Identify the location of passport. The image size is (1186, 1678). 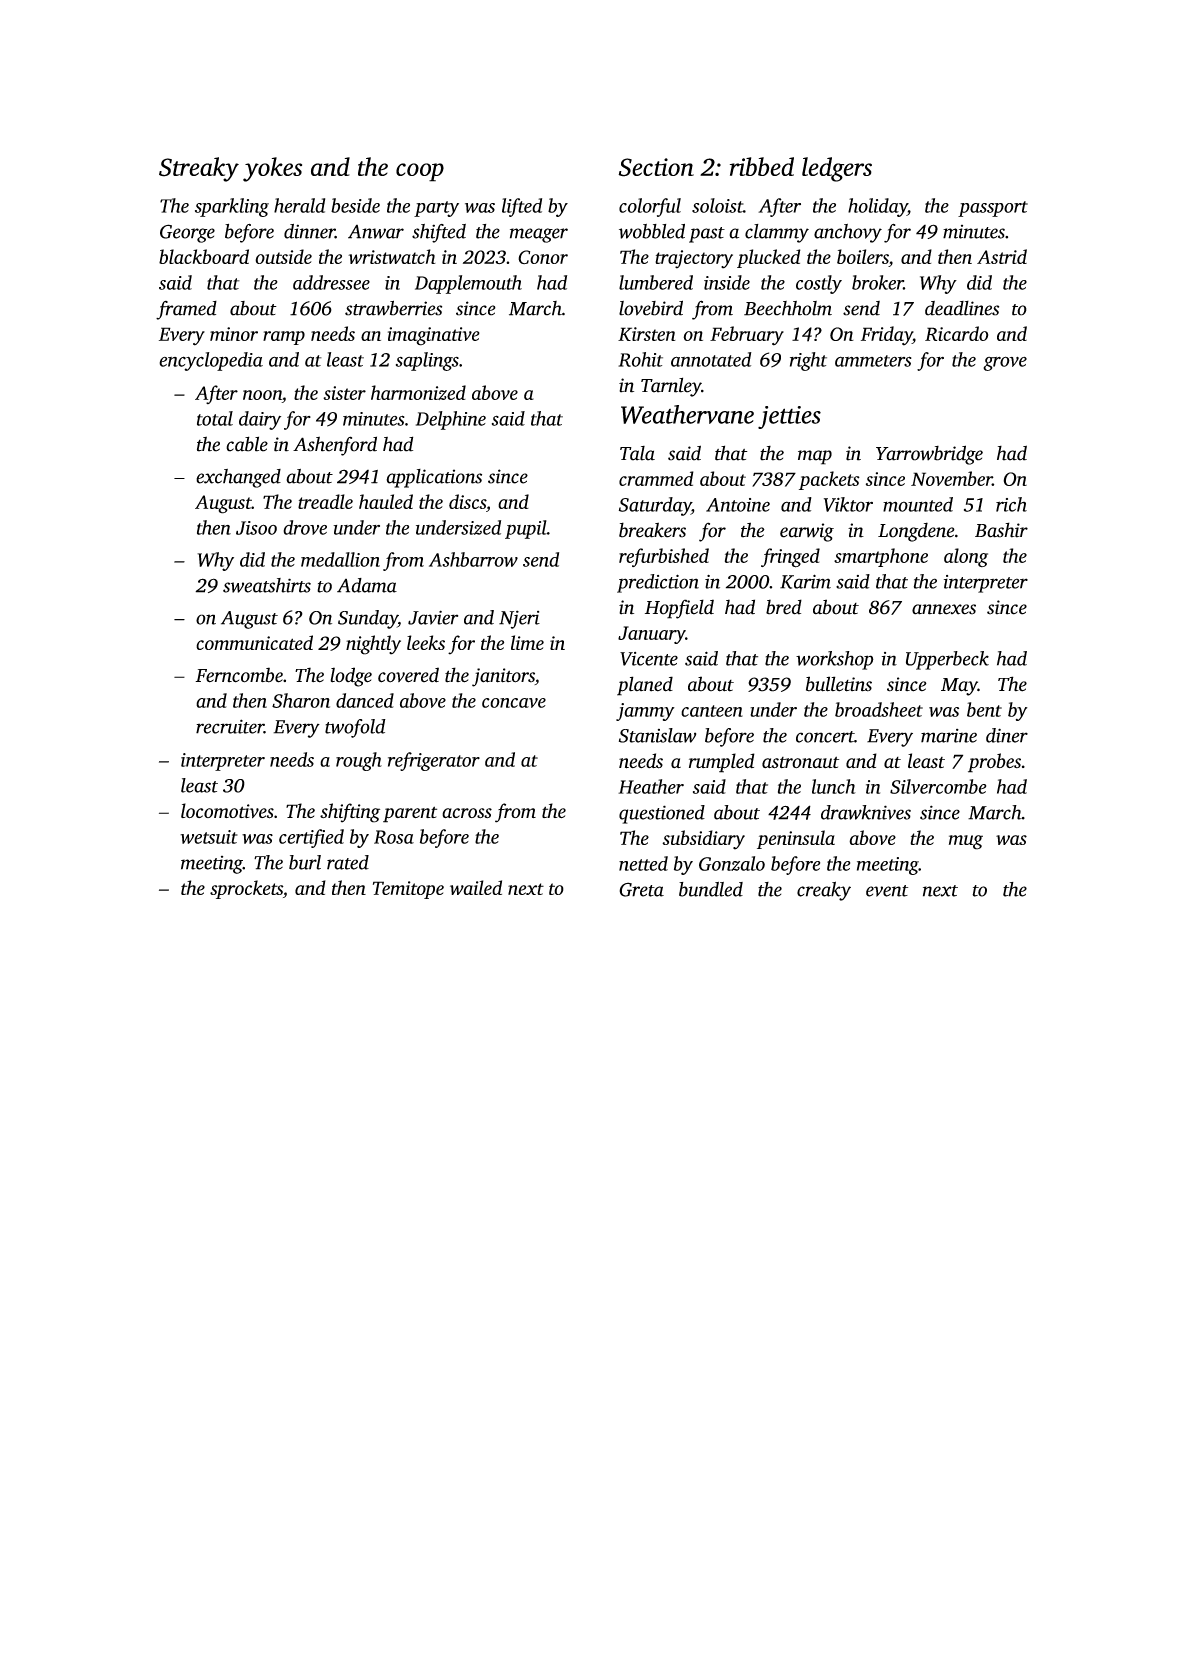
(993, 209).
